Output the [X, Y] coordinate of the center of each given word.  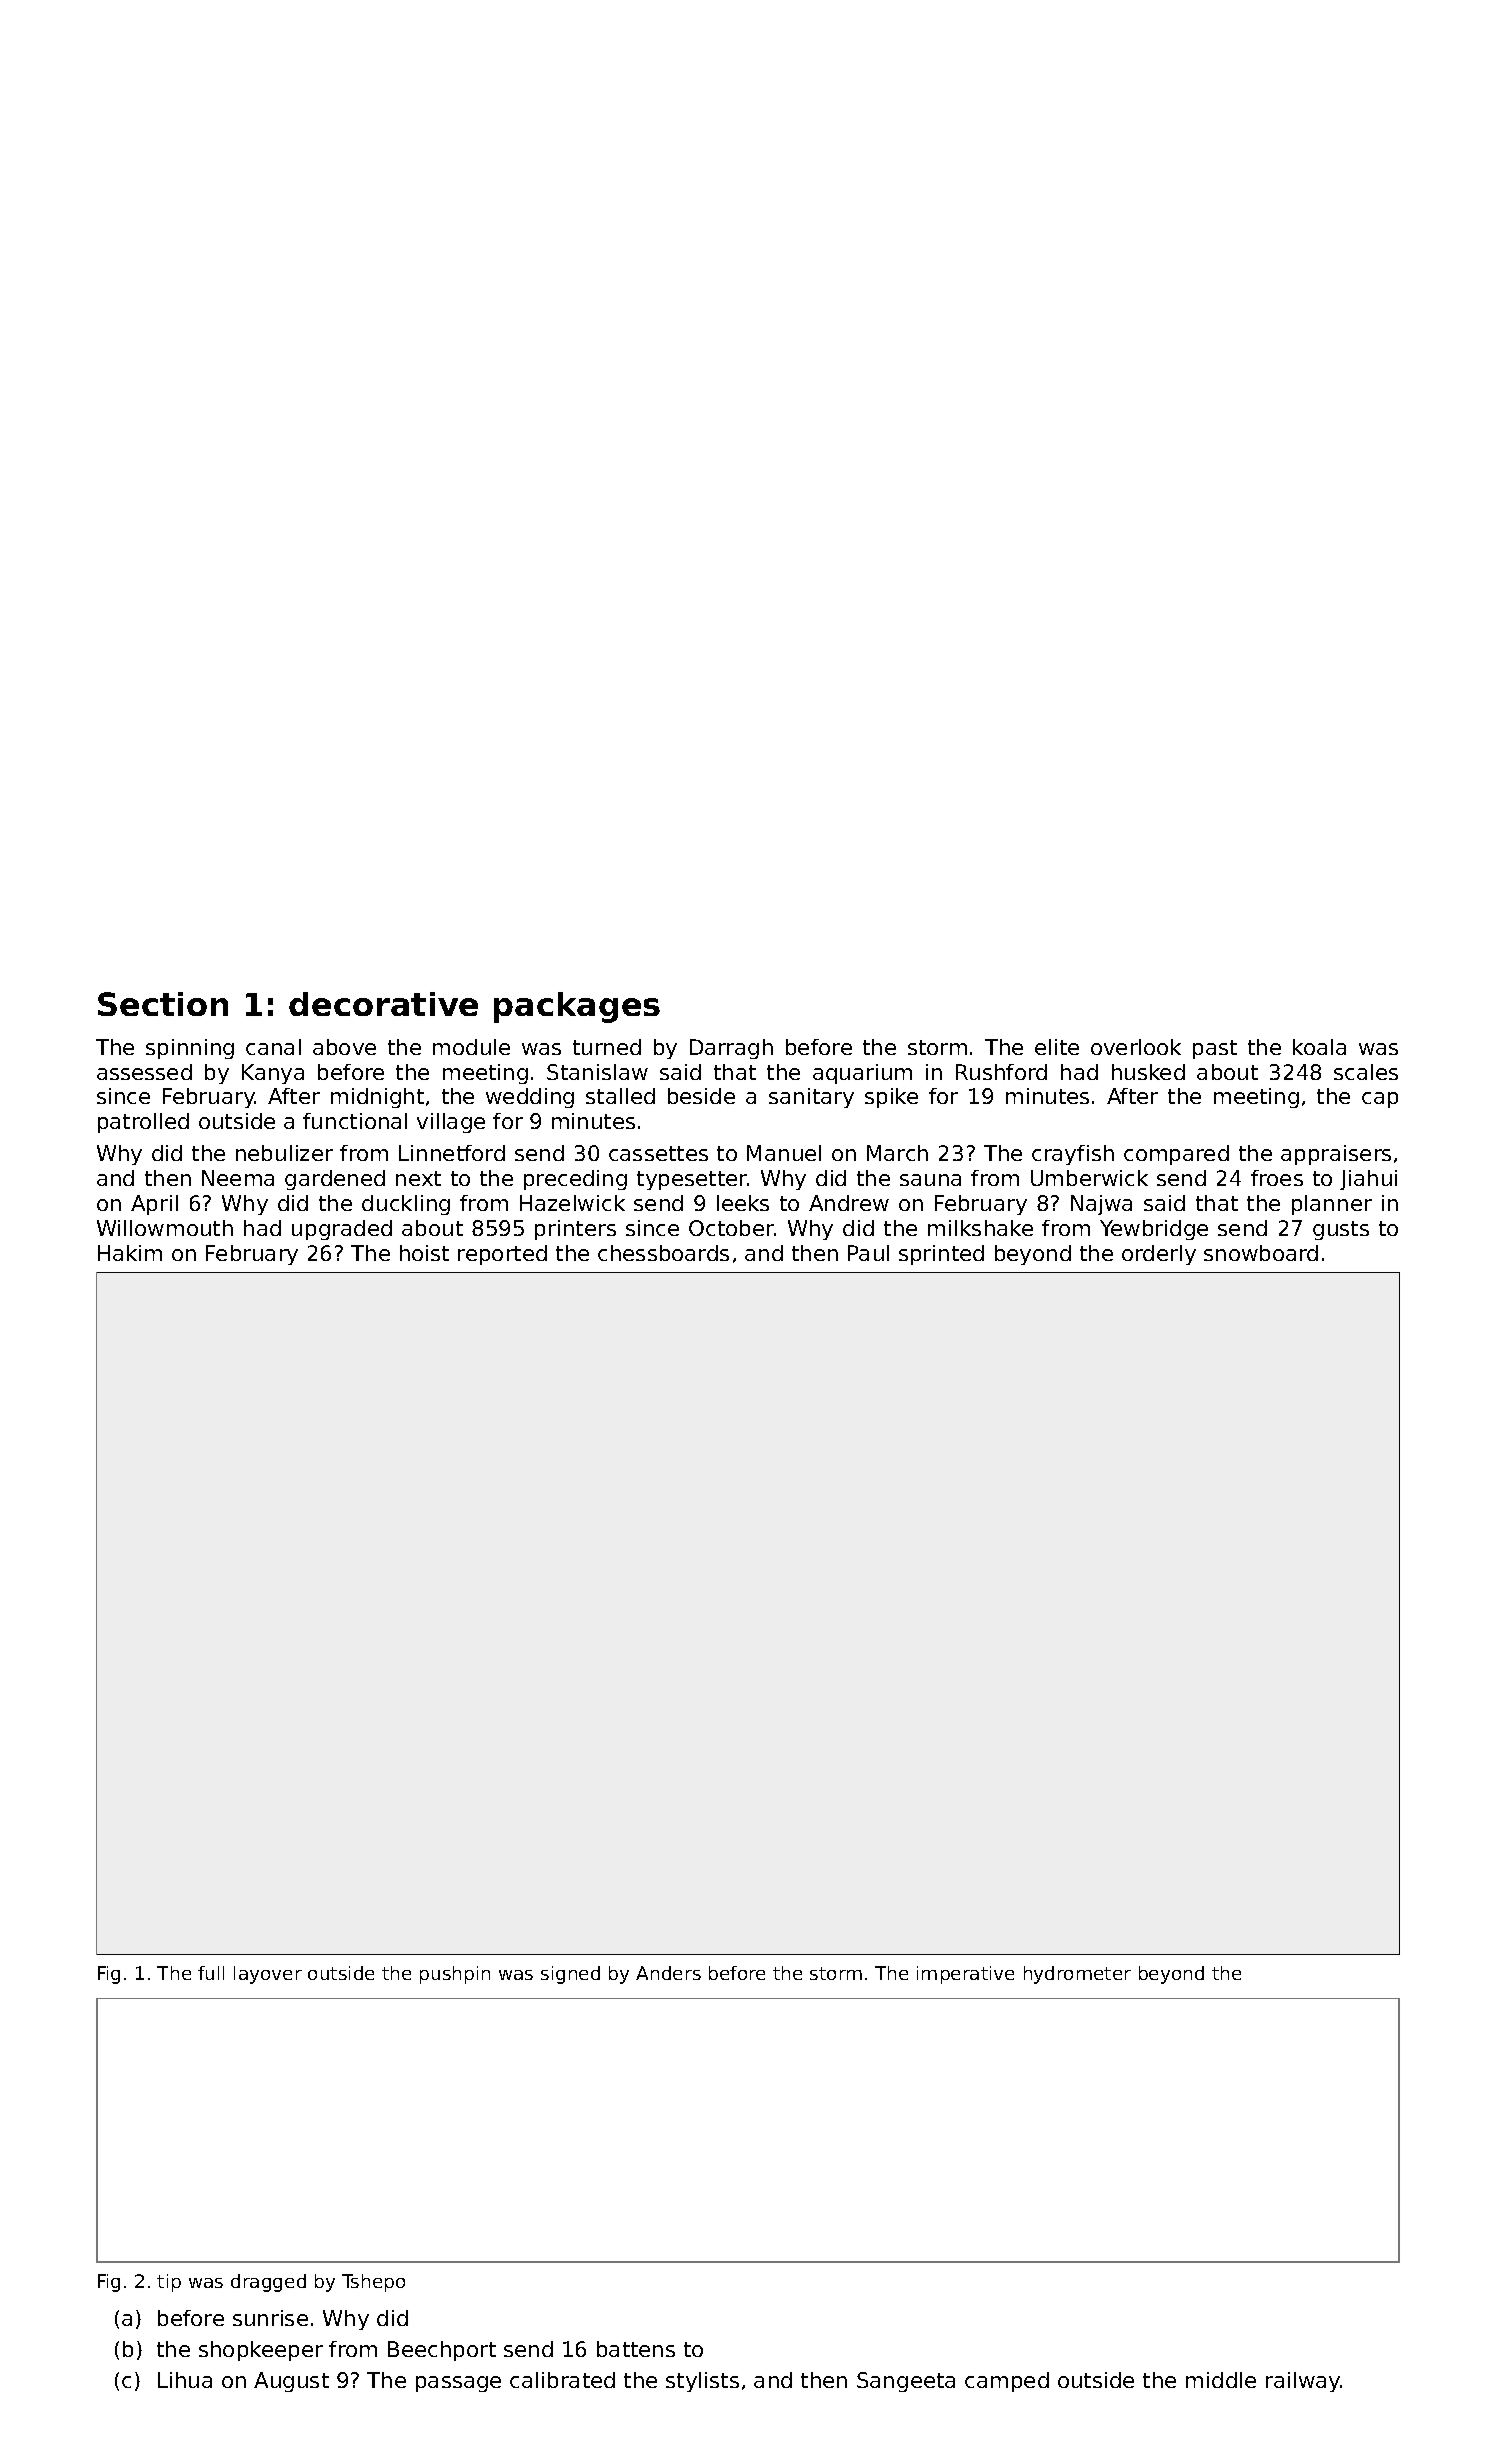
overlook [1136, 1047]
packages [577, 1007]
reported [502, 1255]
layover [268, 1975]
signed [570, 1975]
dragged [268, 2283]
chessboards [663, 1253]
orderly [1159, 1255]
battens [636, 2349]
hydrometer [1077, 1975]
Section [163, 1004]
